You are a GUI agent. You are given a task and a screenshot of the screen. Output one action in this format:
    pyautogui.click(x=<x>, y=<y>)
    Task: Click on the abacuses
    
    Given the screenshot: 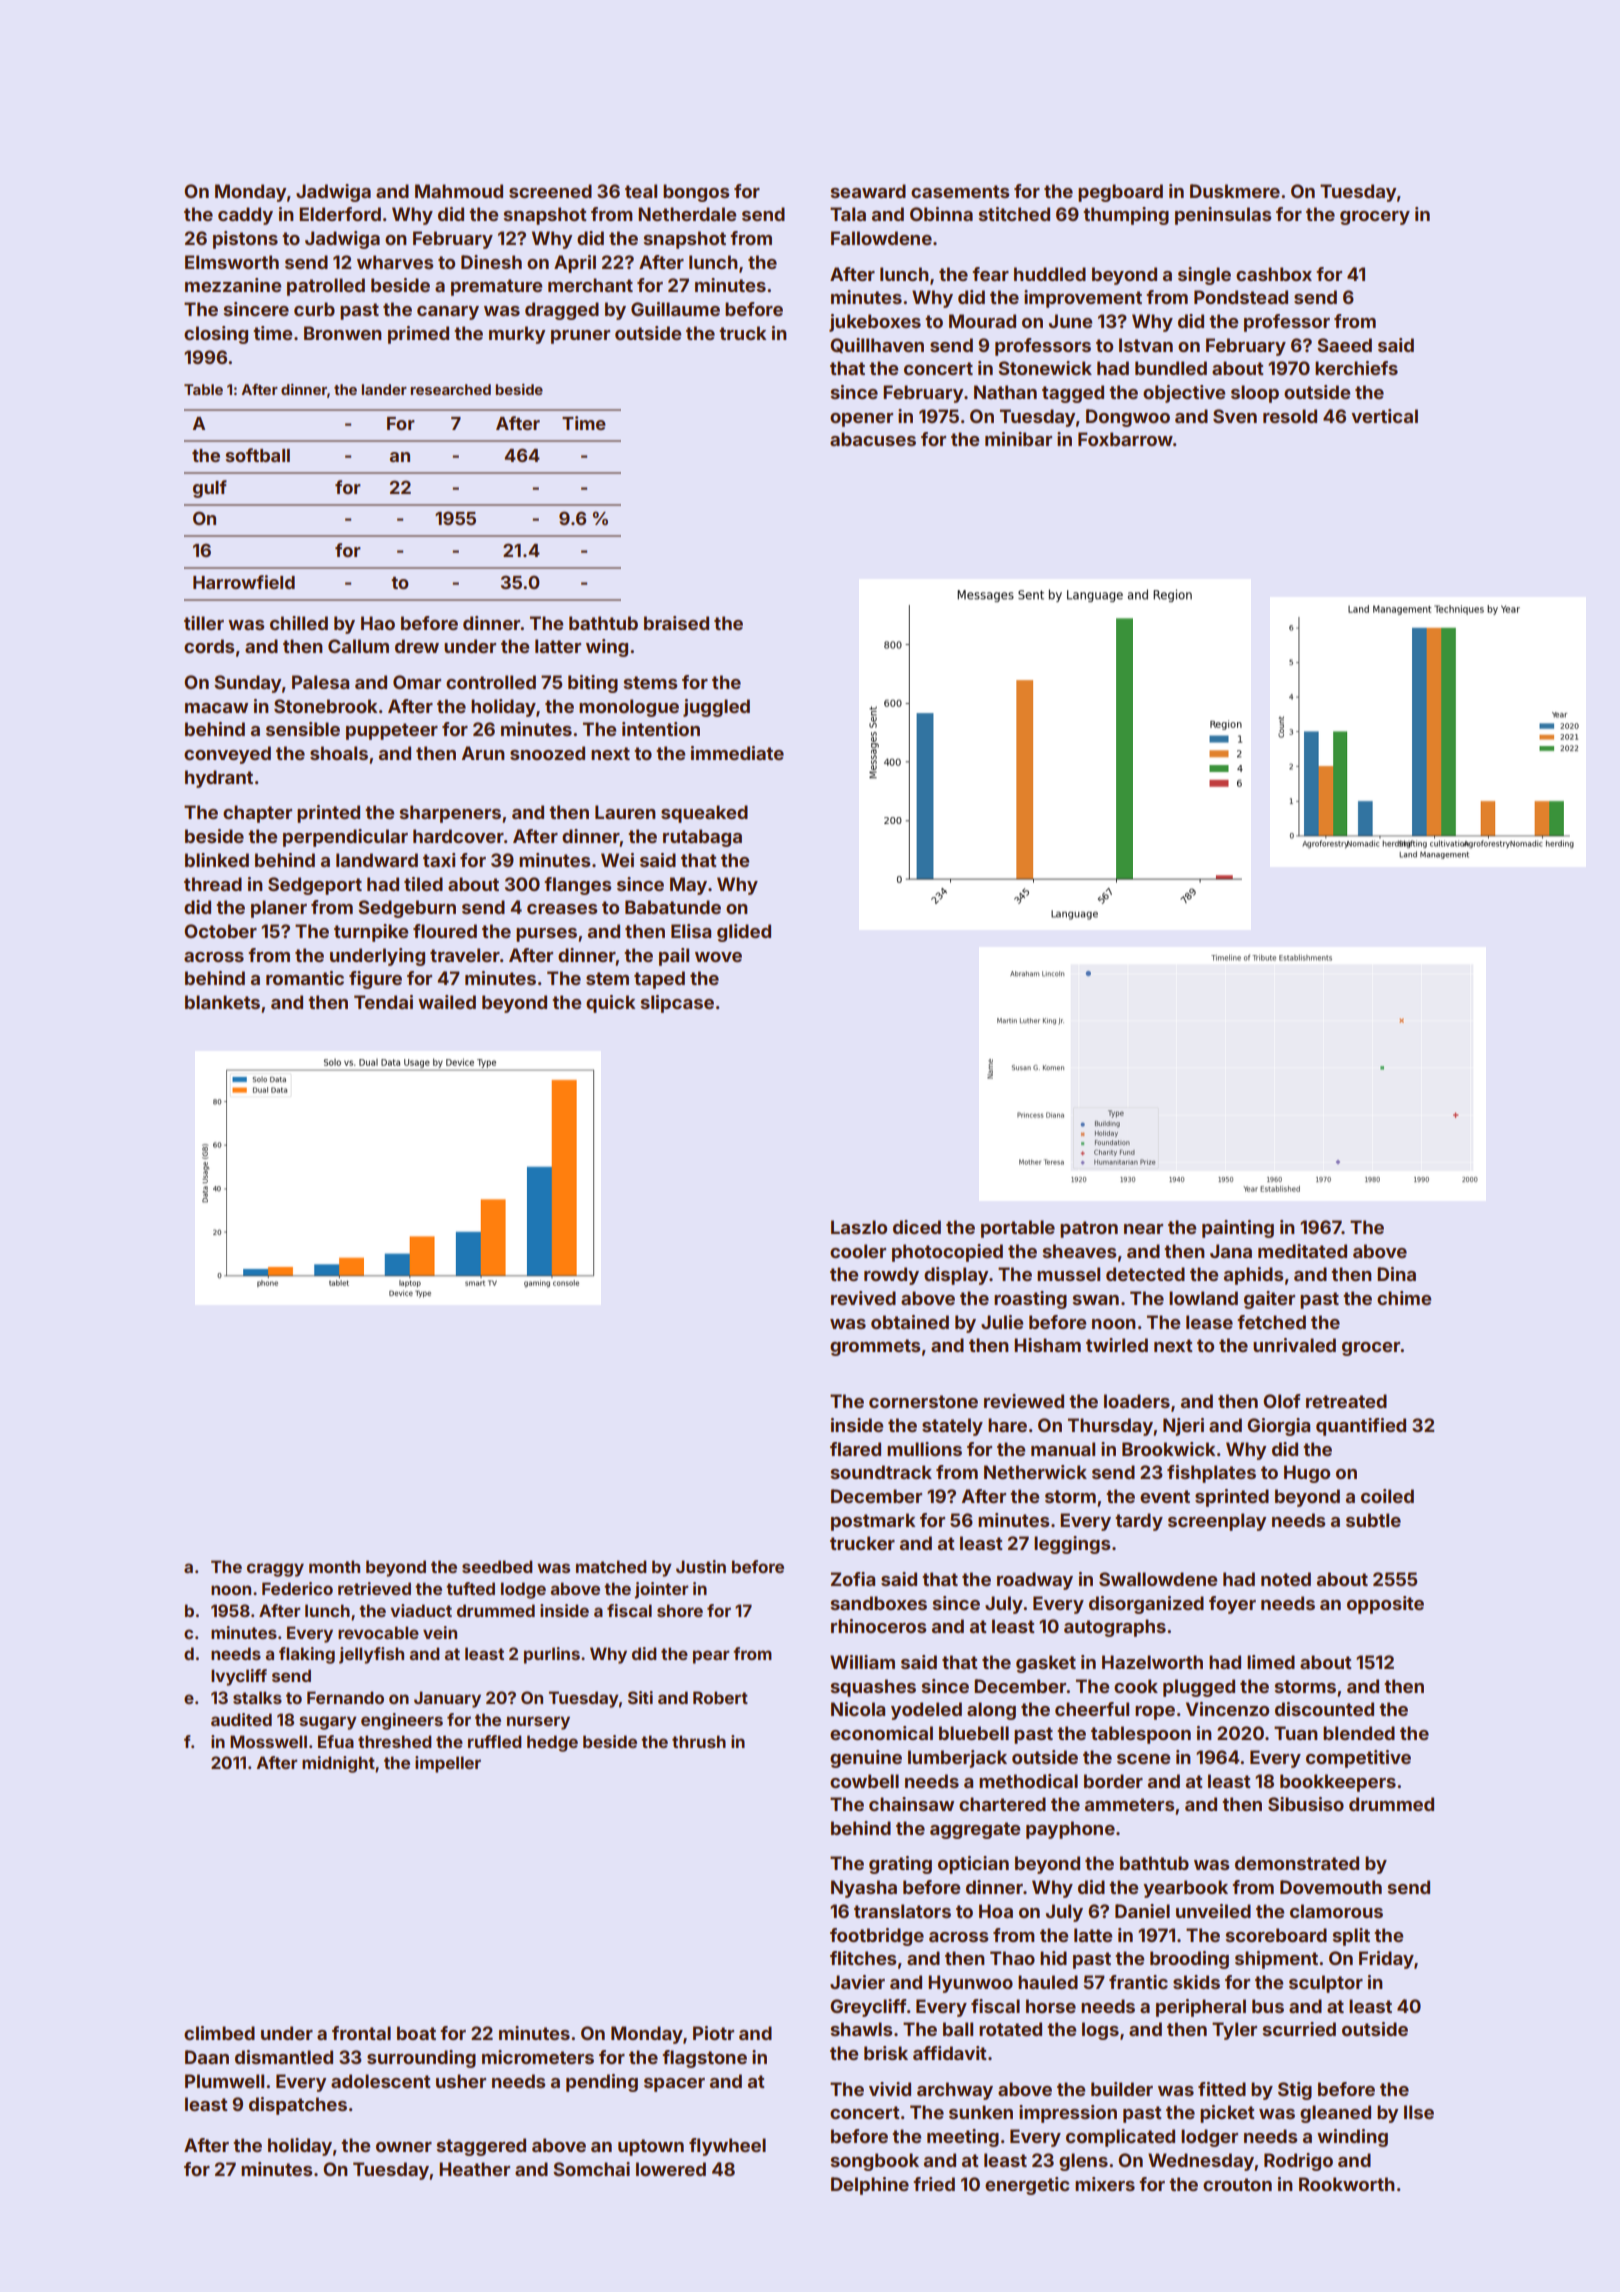 What is the action you would take?
    pyautogui.click(x=873, y=439)
